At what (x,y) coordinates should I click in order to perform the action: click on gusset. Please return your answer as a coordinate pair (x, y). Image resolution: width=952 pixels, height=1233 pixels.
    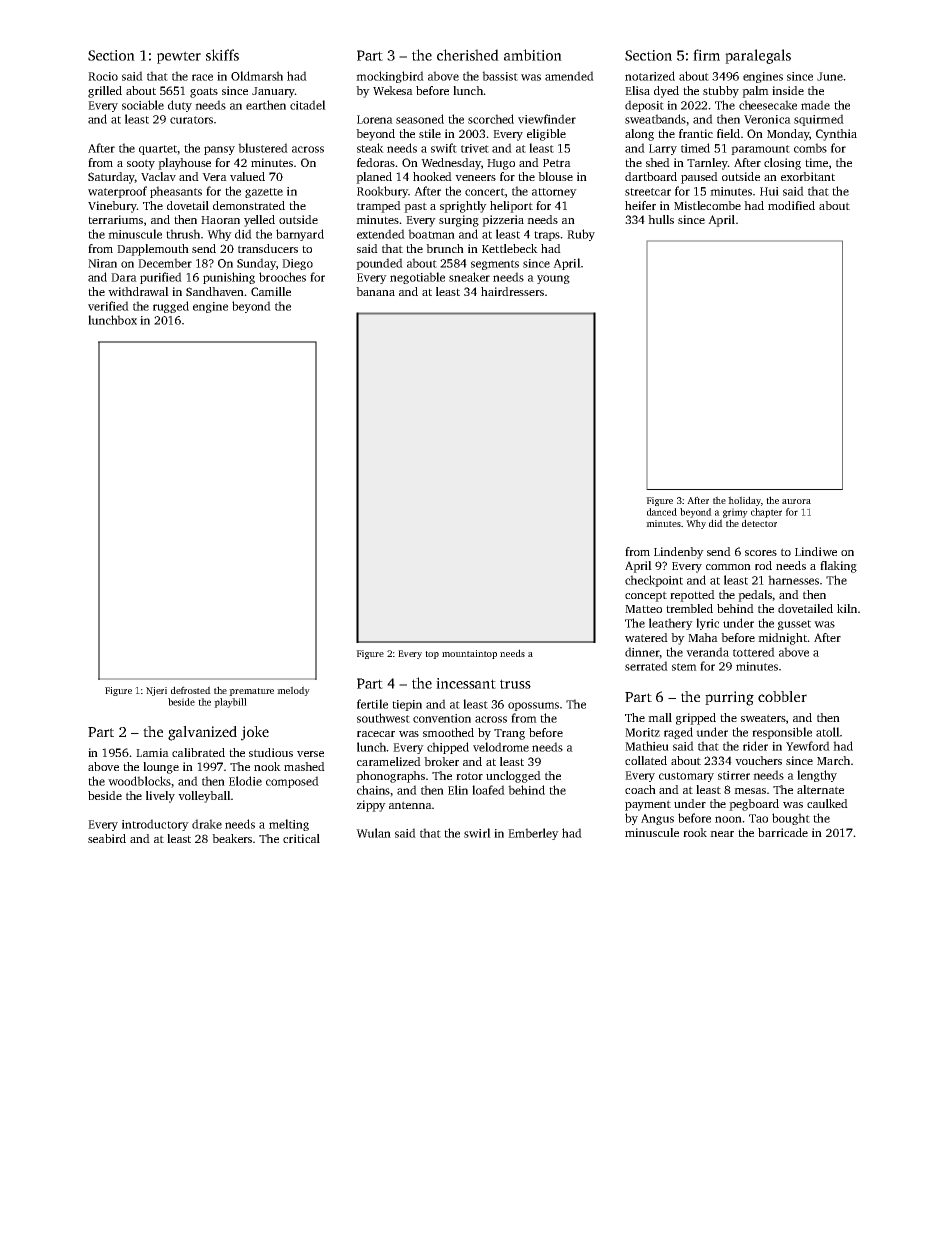
    Looking at the image, I should click on (794, 625).
